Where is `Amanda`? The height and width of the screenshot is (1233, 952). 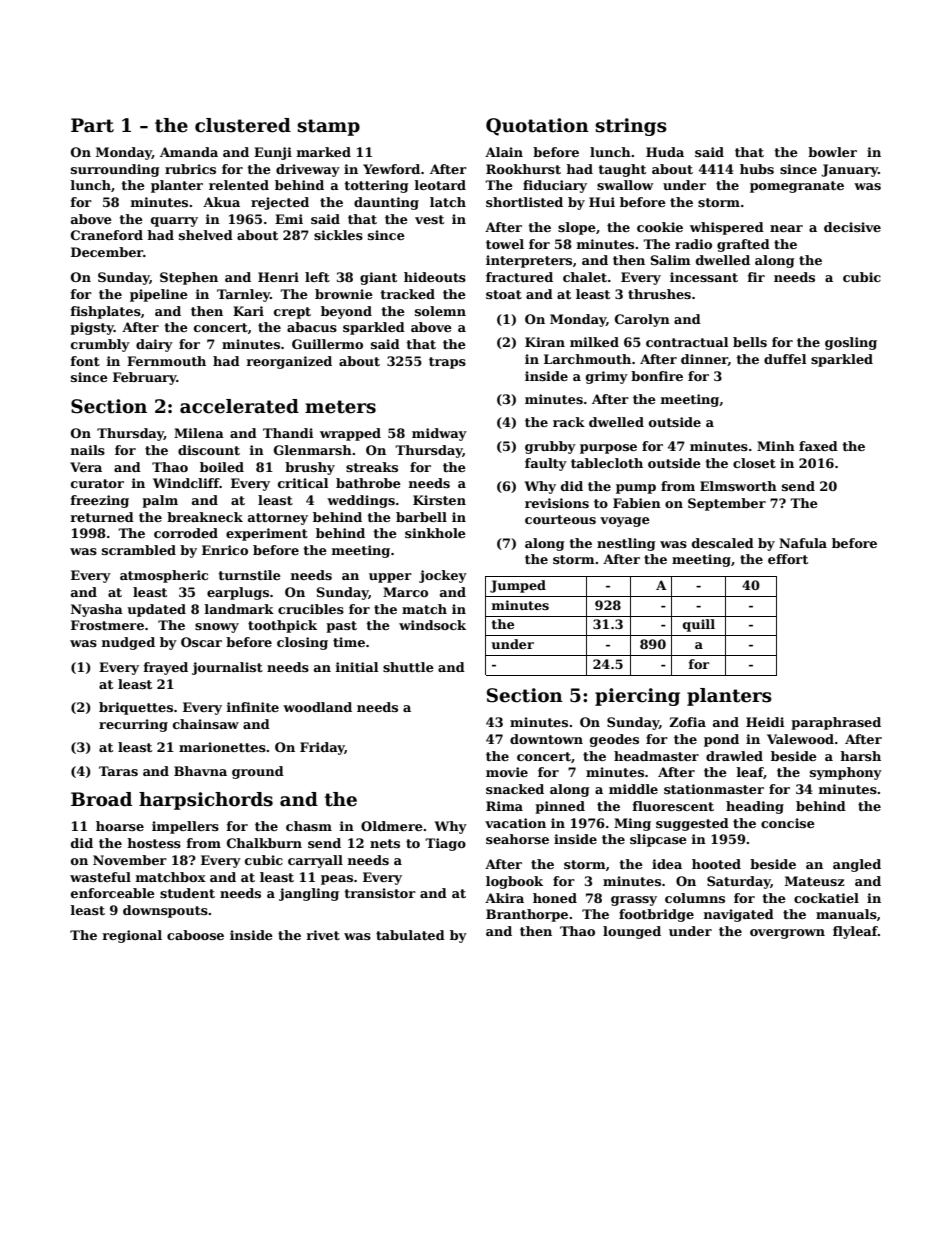 Amanda is located at coordinates (189, 152).
